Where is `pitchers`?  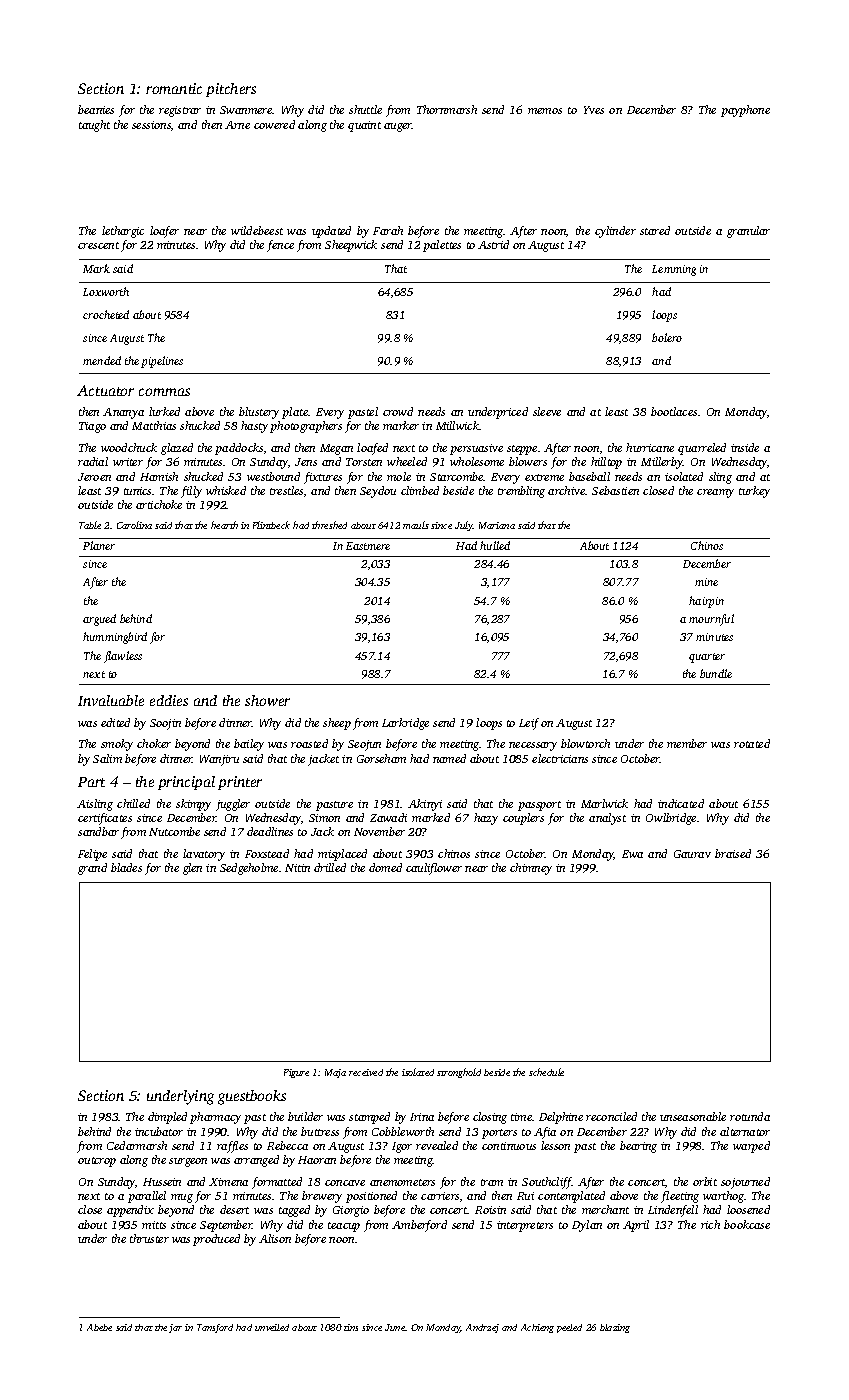
pitchers is located at coordinates (231, 90).
